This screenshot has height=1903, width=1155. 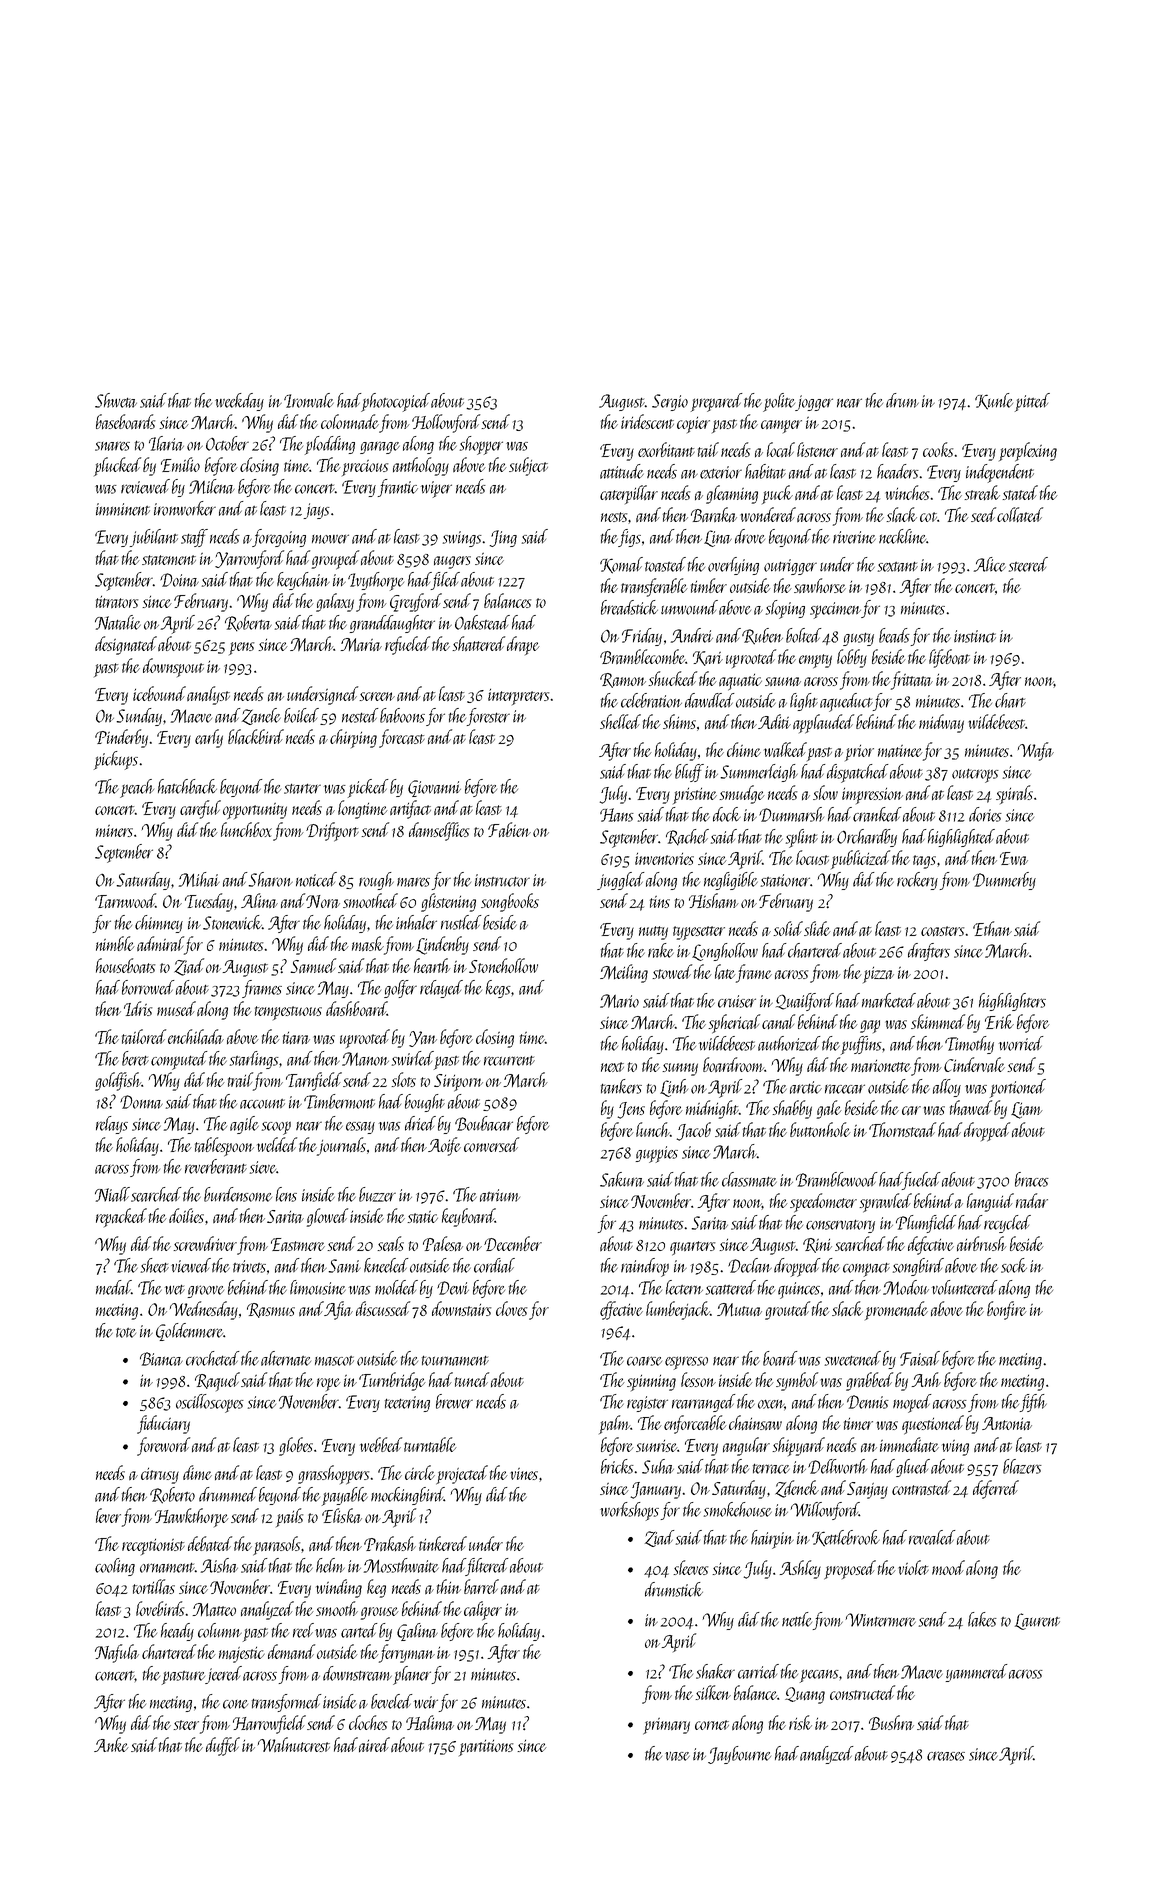 What do you see at coordinates (690, 1567) in the screenshot?
I see `sleeves` at bounding box center [690, 1567].
